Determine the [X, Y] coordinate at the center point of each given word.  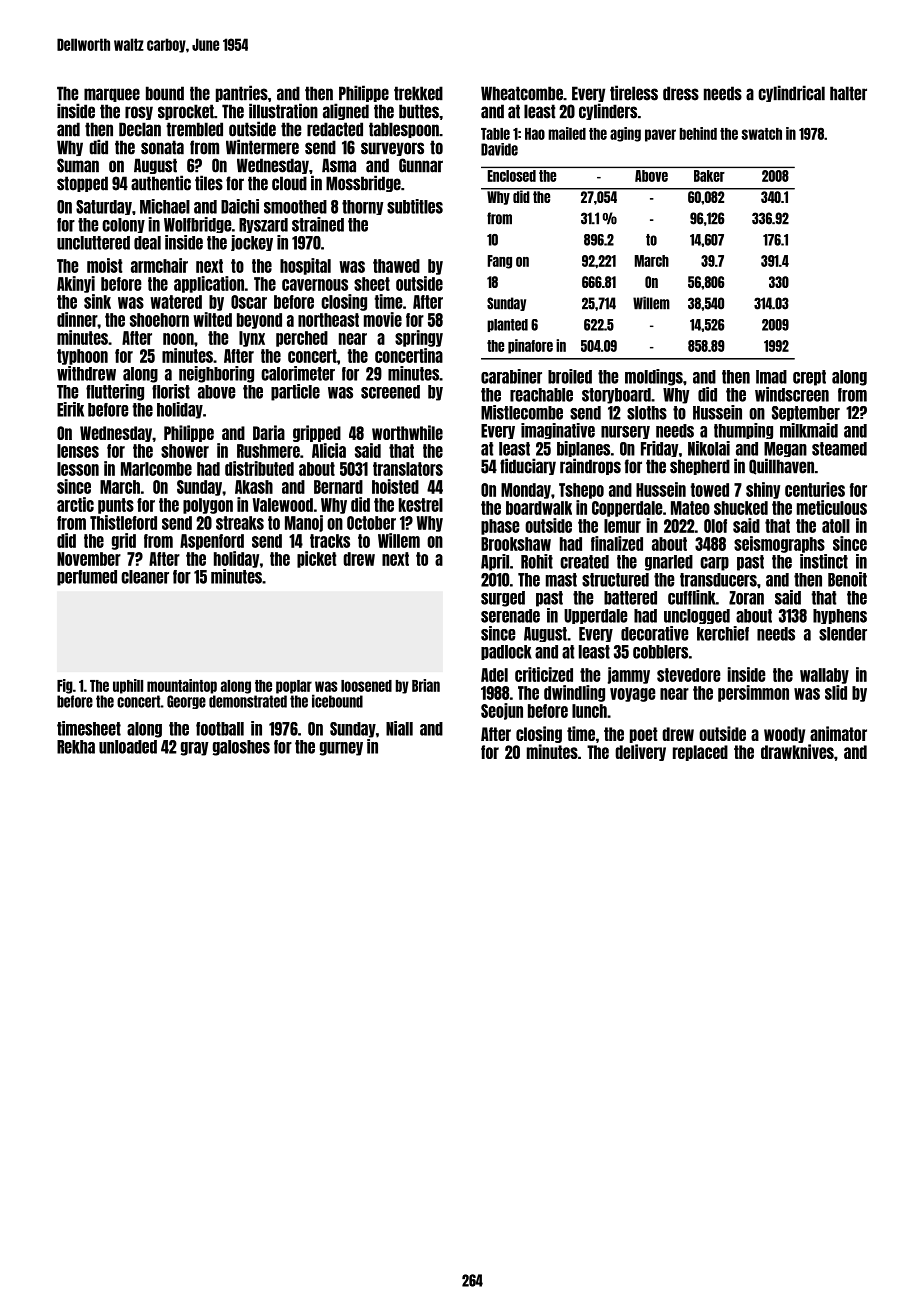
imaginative [558, 431]
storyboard [616, 396]
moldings [654, 377]
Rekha [76, 747]
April [495, 562]
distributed [259, 468]
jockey [252, 243]
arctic [75, 504]
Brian [426, 685]
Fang [500, 262]
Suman [78, 165]
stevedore [688, 675]
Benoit [847, 579]
